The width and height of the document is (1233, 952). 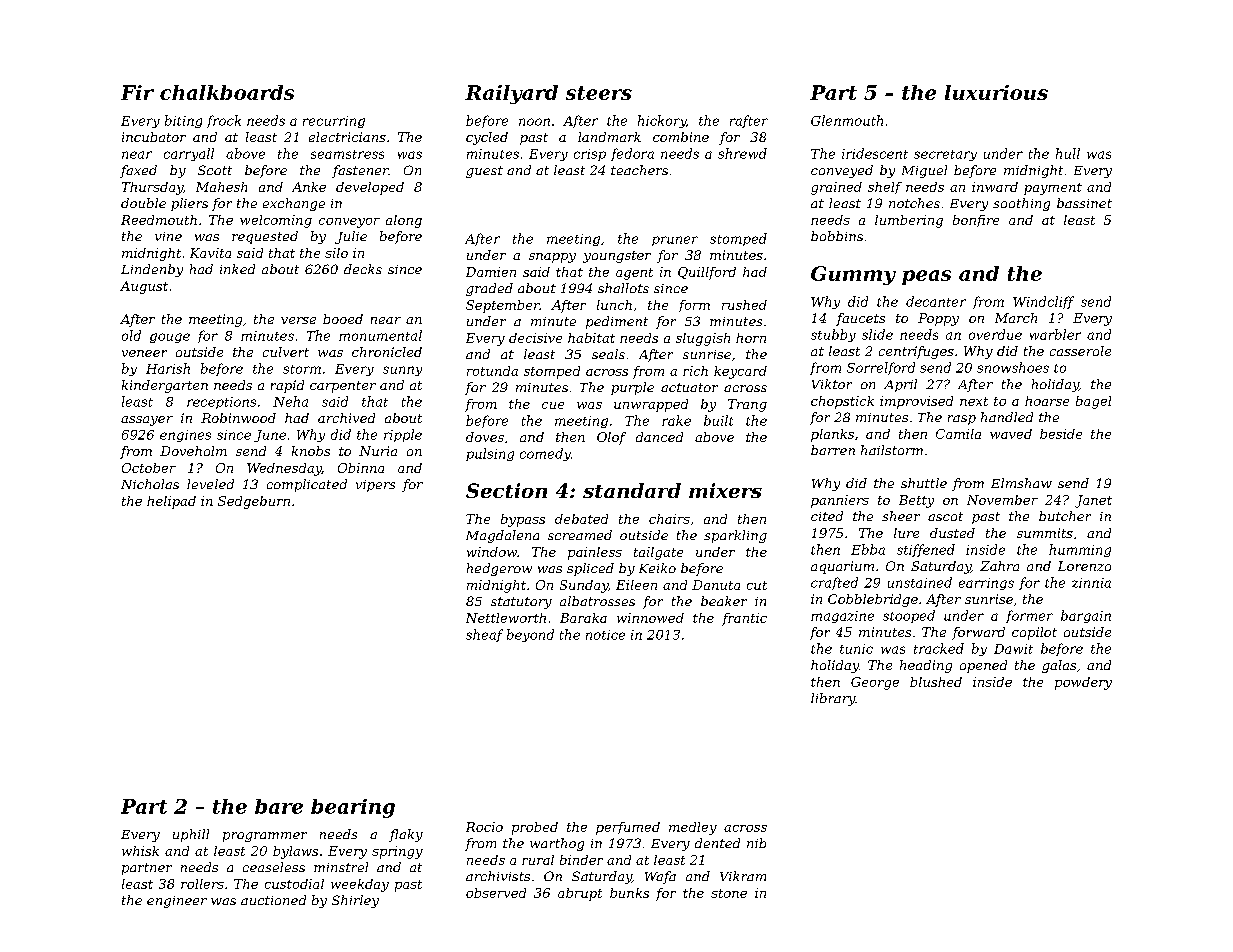 What do you see at coordinates (484, 635) in the document?
I see `sheaf` at bounding box center [484, 635].
